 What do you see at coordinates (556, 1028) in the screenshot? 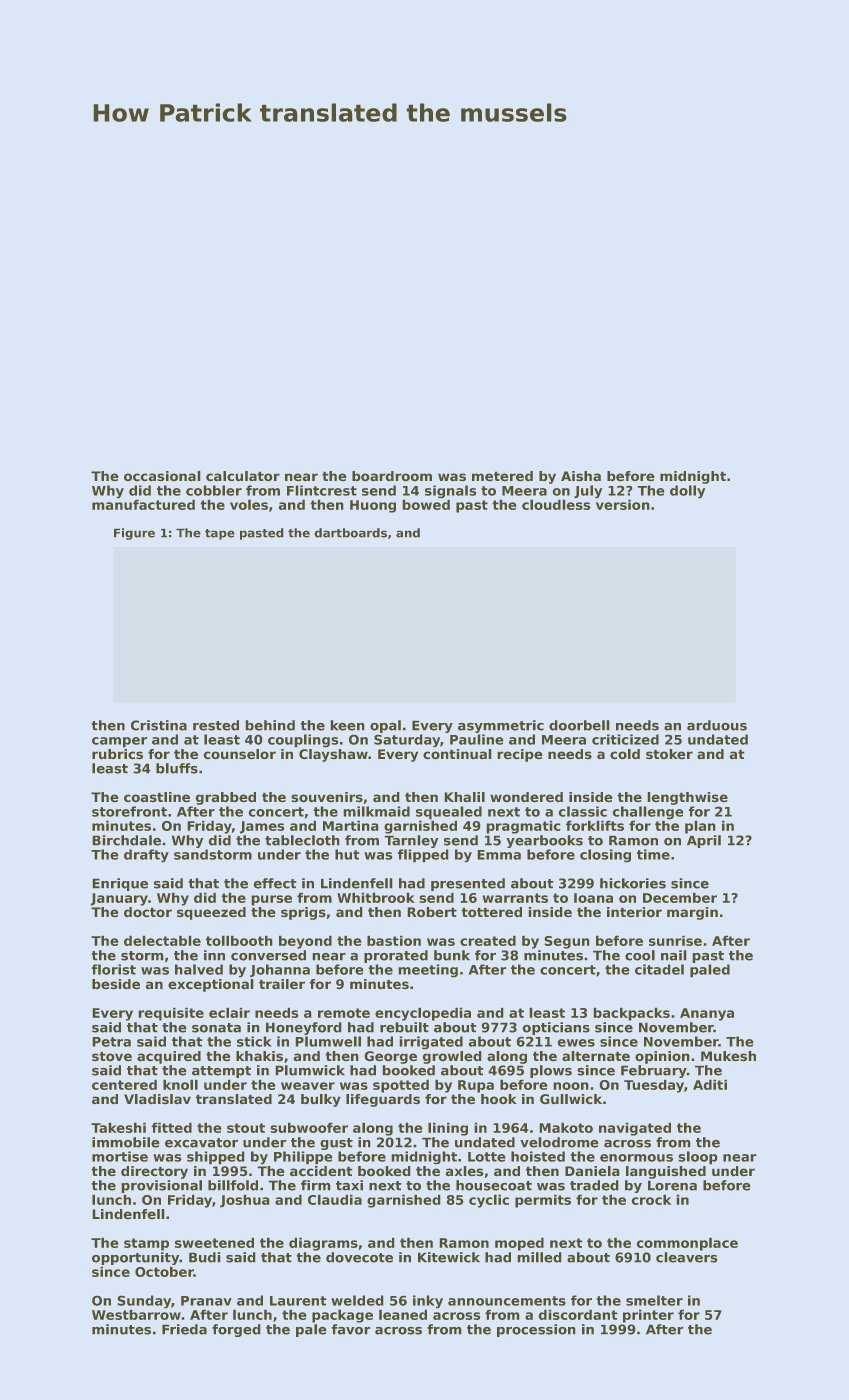
I see `opticians` at bounding box center [556, 1028].
